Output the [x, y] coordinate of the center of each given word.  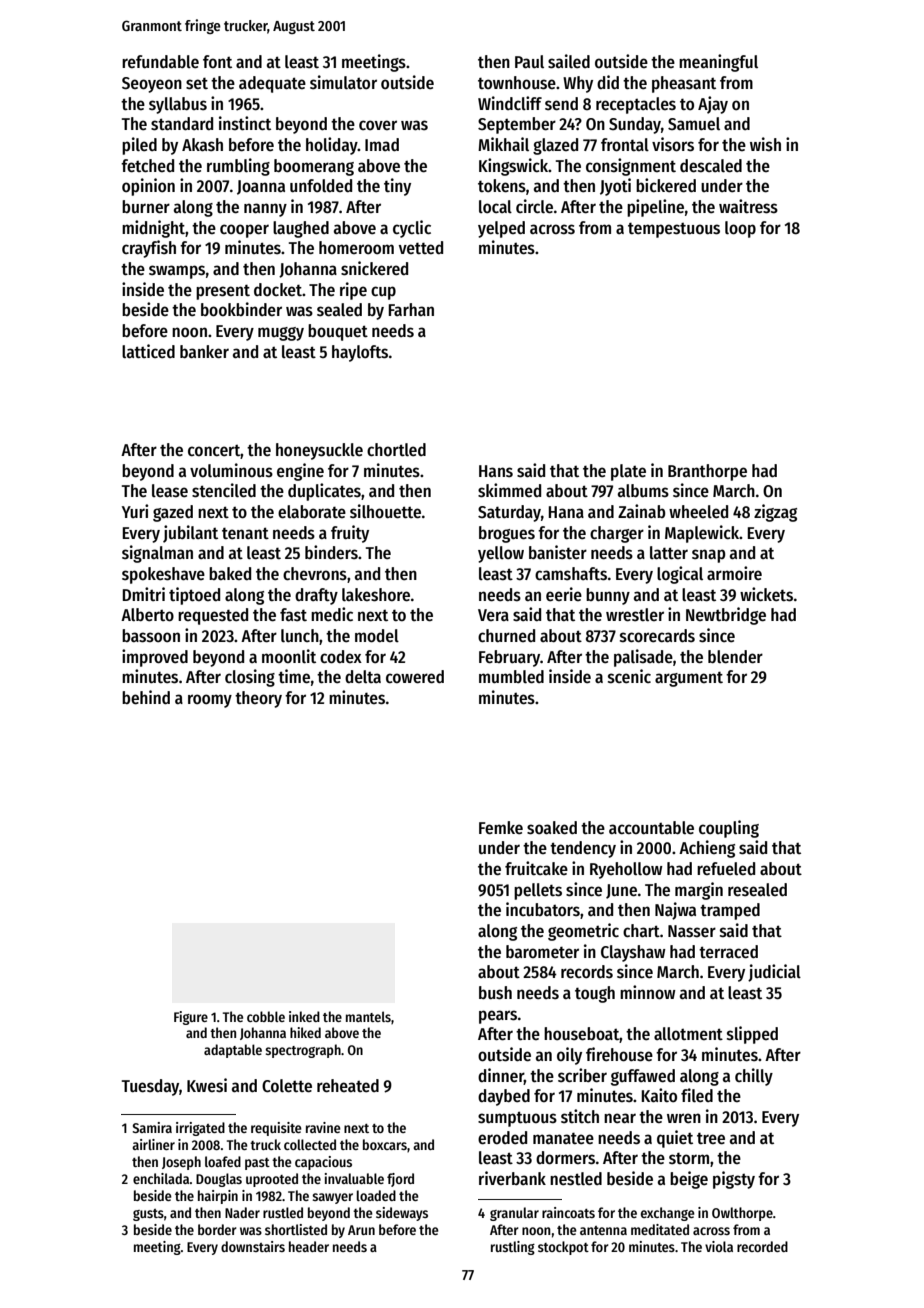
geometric [583, 932]
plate [628, 472]
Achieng [707, 849]
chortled [396, 450]
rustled [283, 1212]
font [217, 61]
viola [719, 1246]
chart [641, 931]
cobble [266, 1016]
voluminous [231, 470]
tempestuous [674, 230]
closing [250, 678]
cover [378, 125]
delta [363, 676]
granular [514, 1214]
